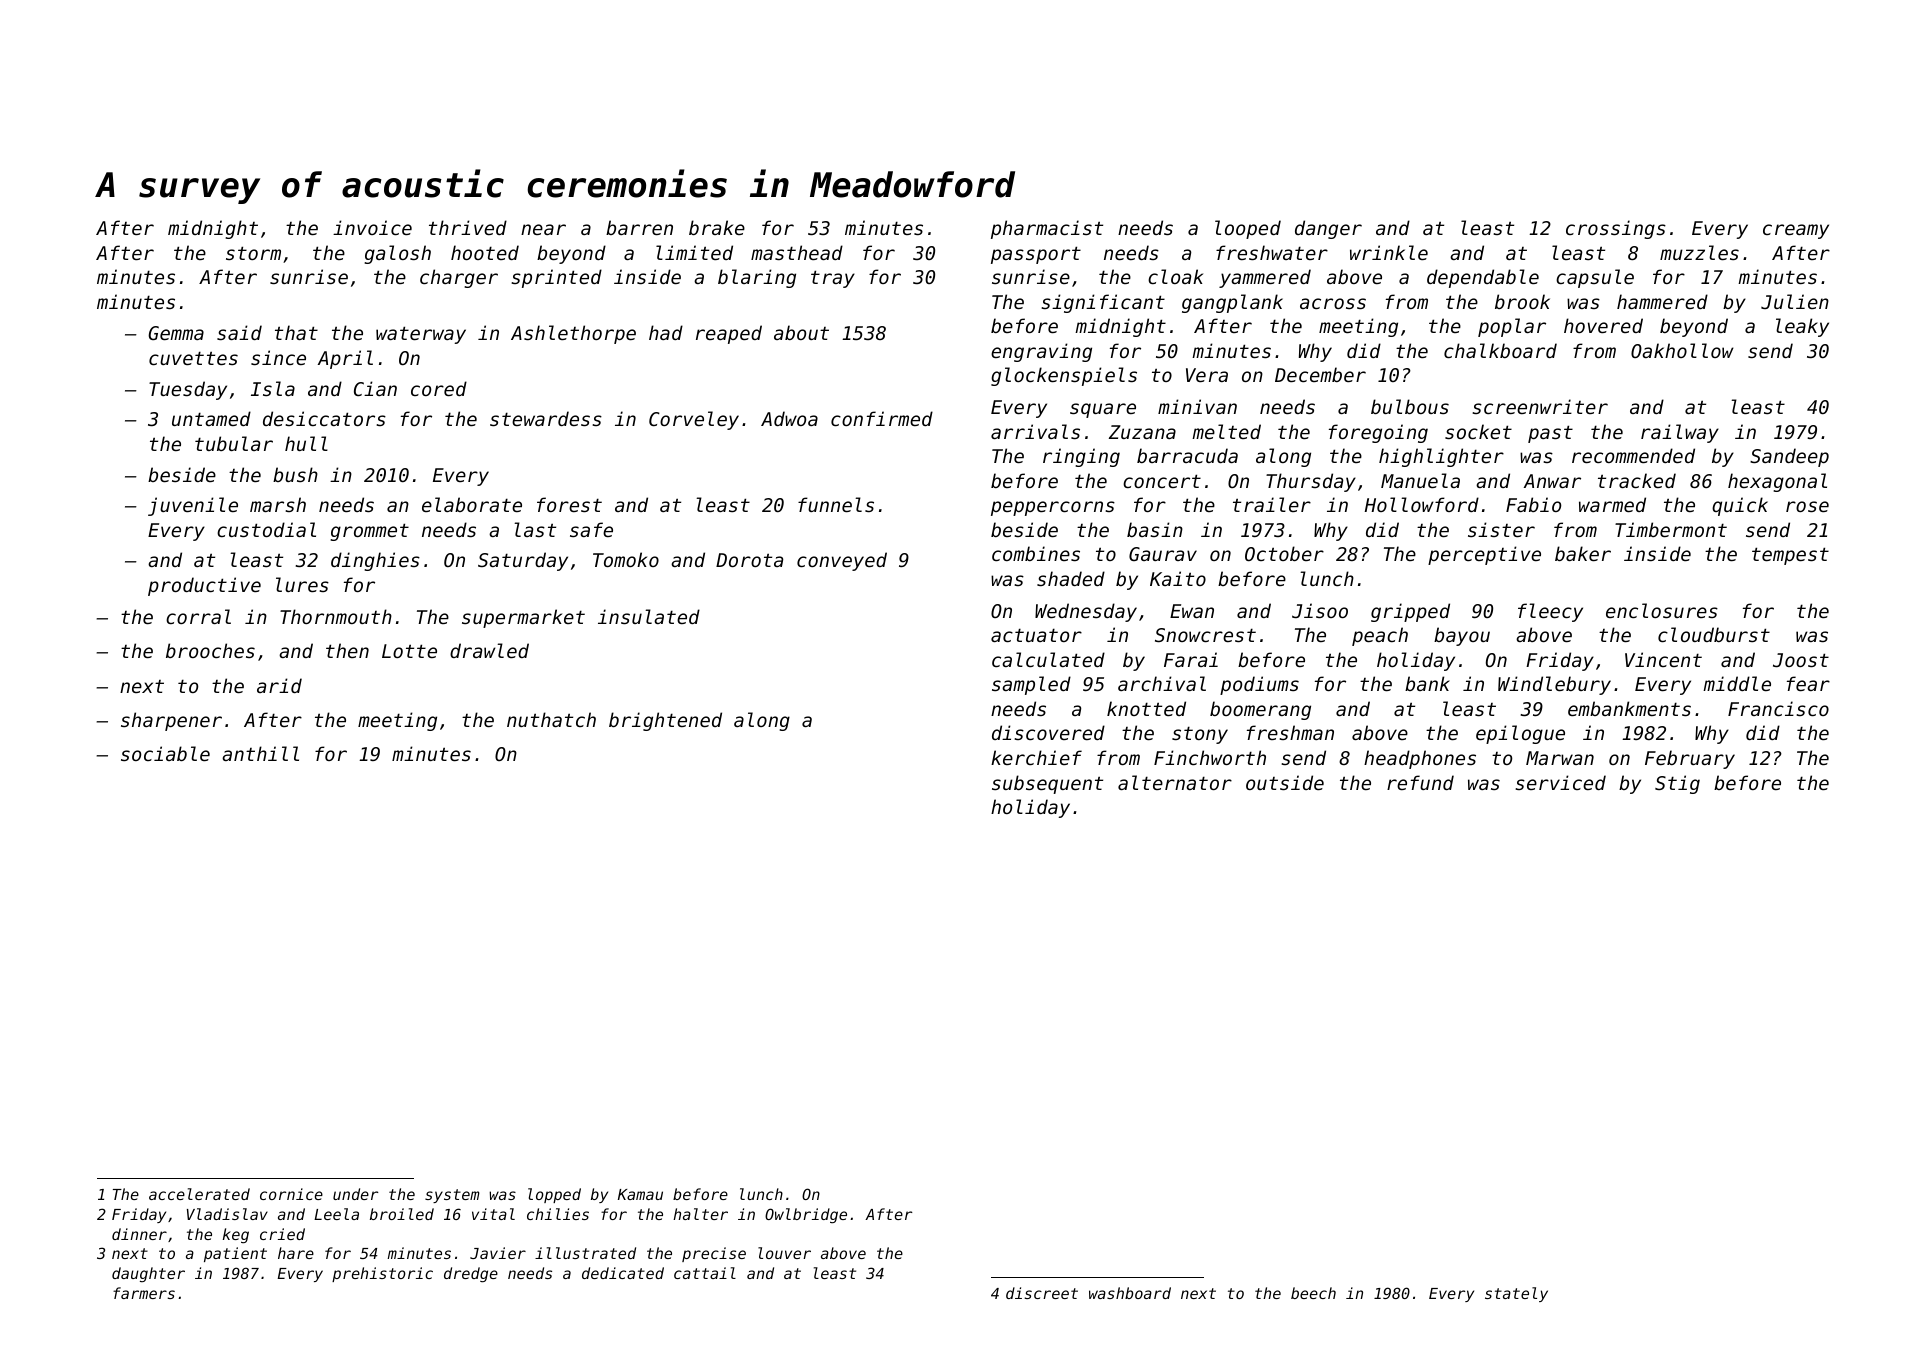  Describe the element at coordinates (324, 418) in the page. I see `desiccators` at that location.
